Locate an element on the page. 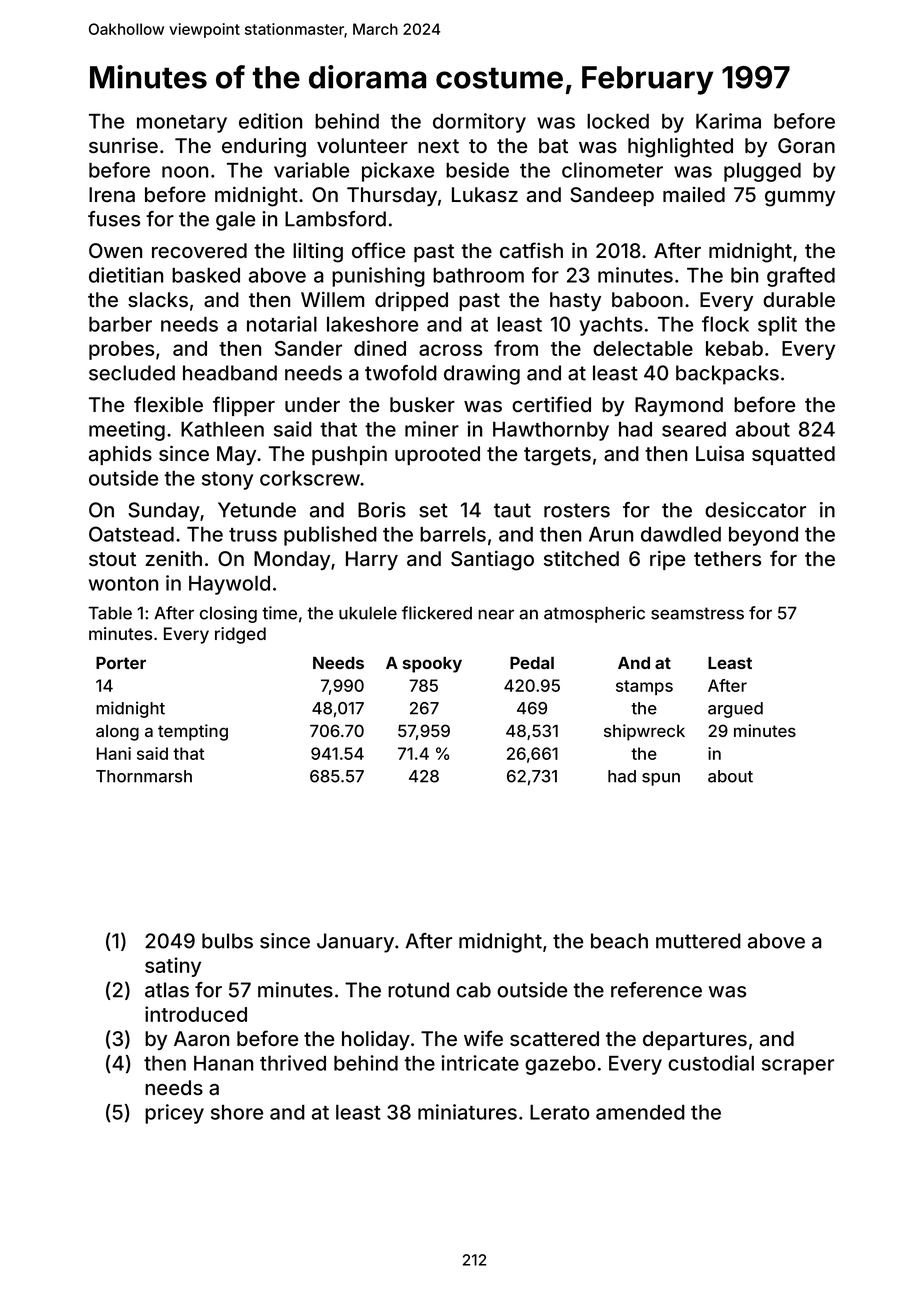  argued is located at coordinates (735, 710).
